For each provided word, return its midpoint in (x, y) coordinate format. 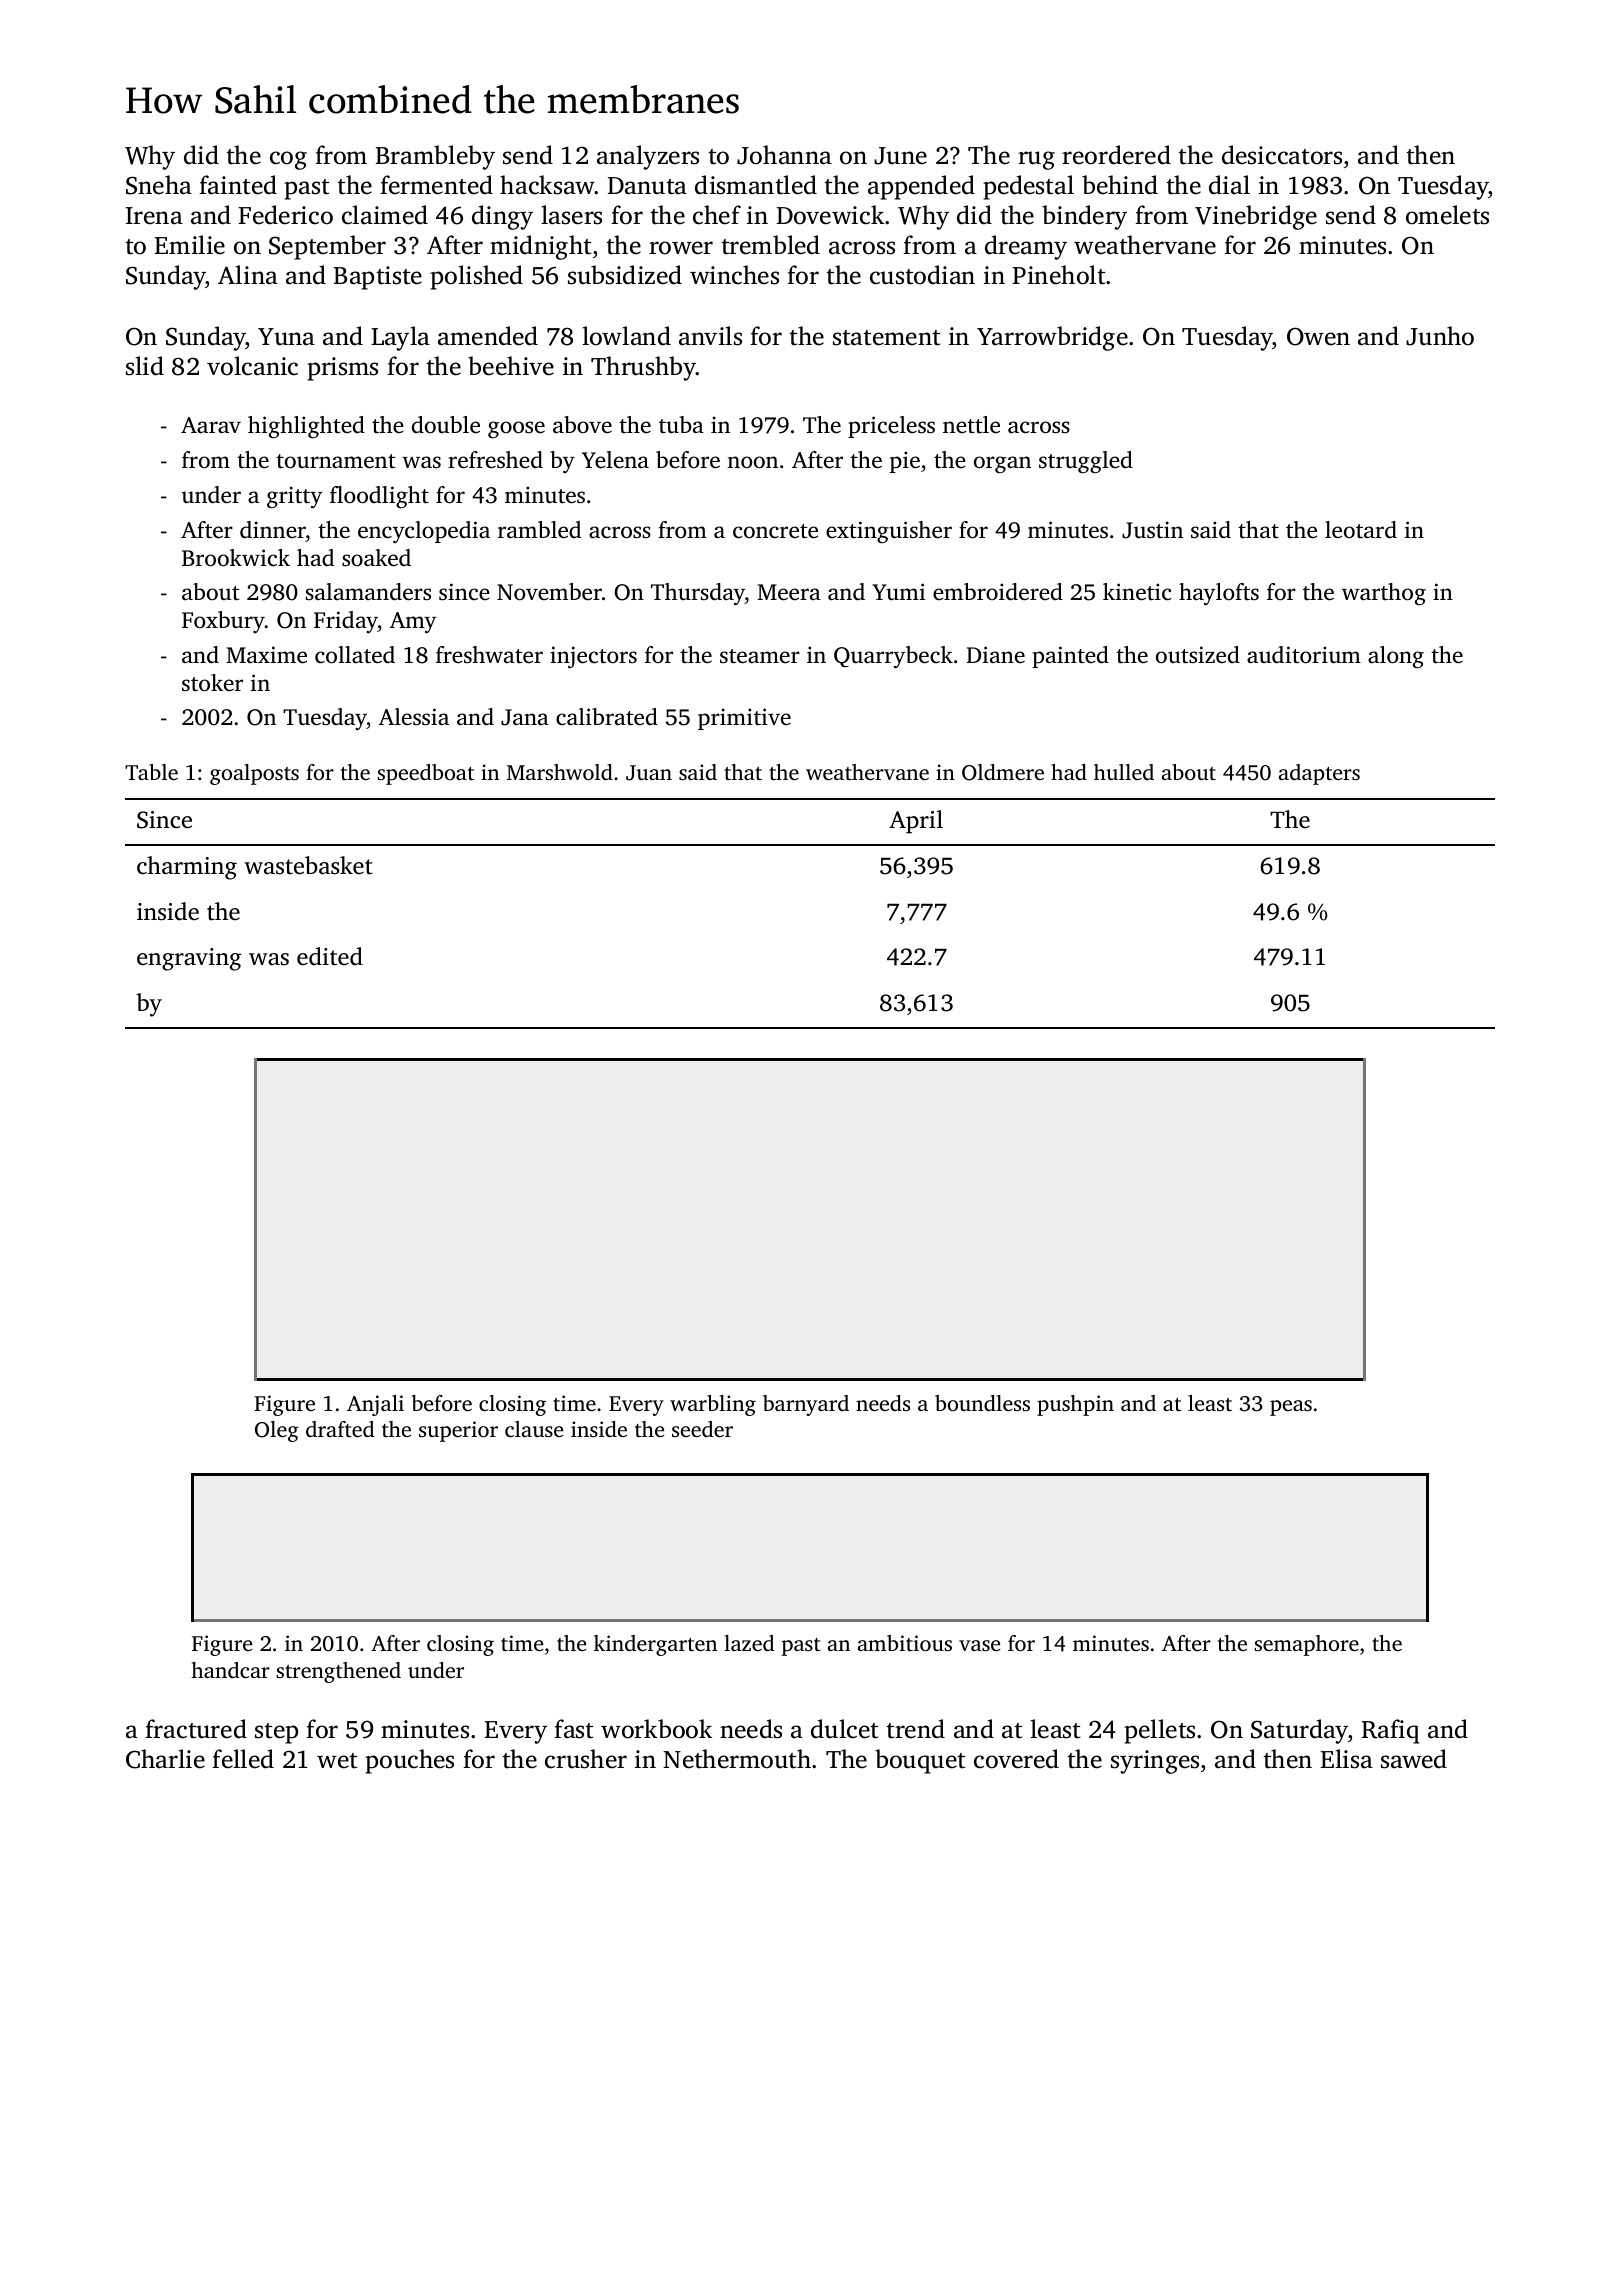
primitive (744, 719)
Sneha (159, 185)
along (1396, 657)
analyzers (648, 157)
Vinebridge (1256, 217)
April (916, 822)
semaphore (1306, 1645)
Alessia (414, 717)
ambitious (905, 1643)
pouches (409, 1761)
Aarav (211, 425)
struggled (1086, 462)
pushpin (1075, 1405)
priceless (891, 427)
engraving (189, 959)
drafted (340, 1429)
